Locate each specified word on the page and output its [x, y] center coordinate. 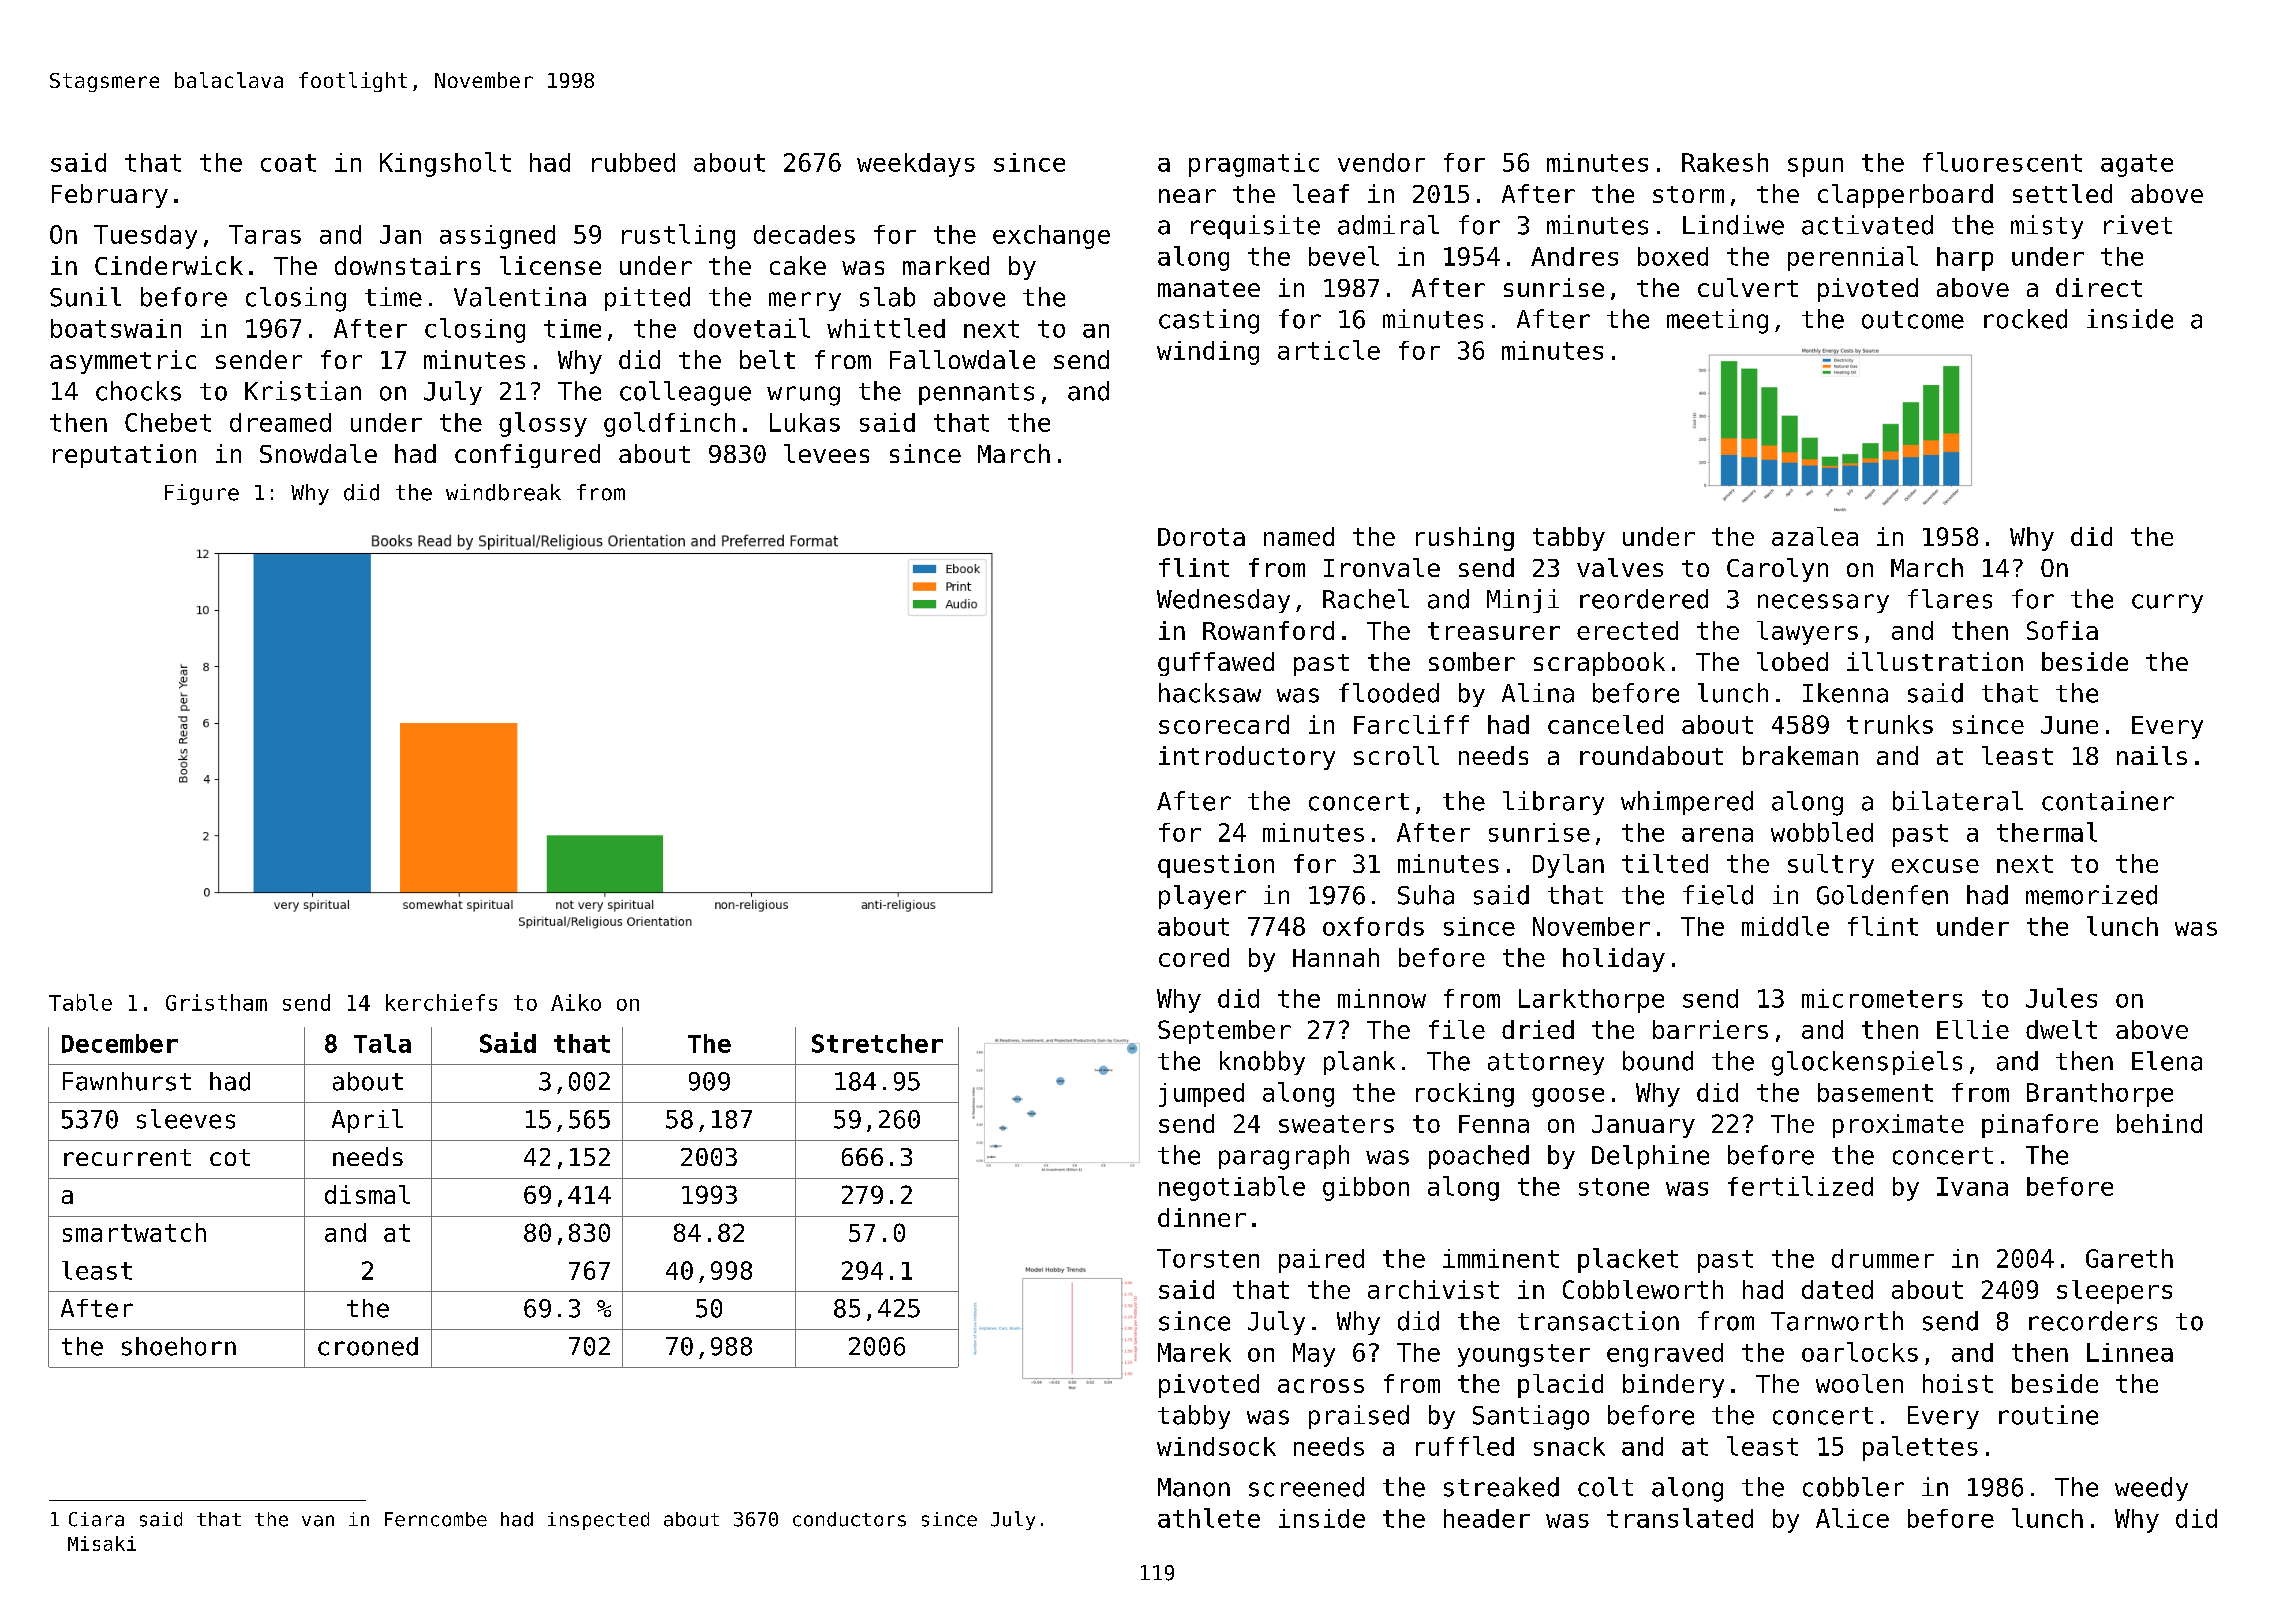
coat [288, 163]
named [1299, 536]
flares [1950, 599]
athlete [1209, 1518]
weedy [2151, 1489]
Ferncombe [436, 1519]
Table [80, 1002]
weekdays [916, 165]
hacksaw [1210, 693]
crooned [368, 1346]
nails [2152, 755]
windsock [1216, 1446]
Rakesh [1725, 162]
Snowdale [318, 453]
